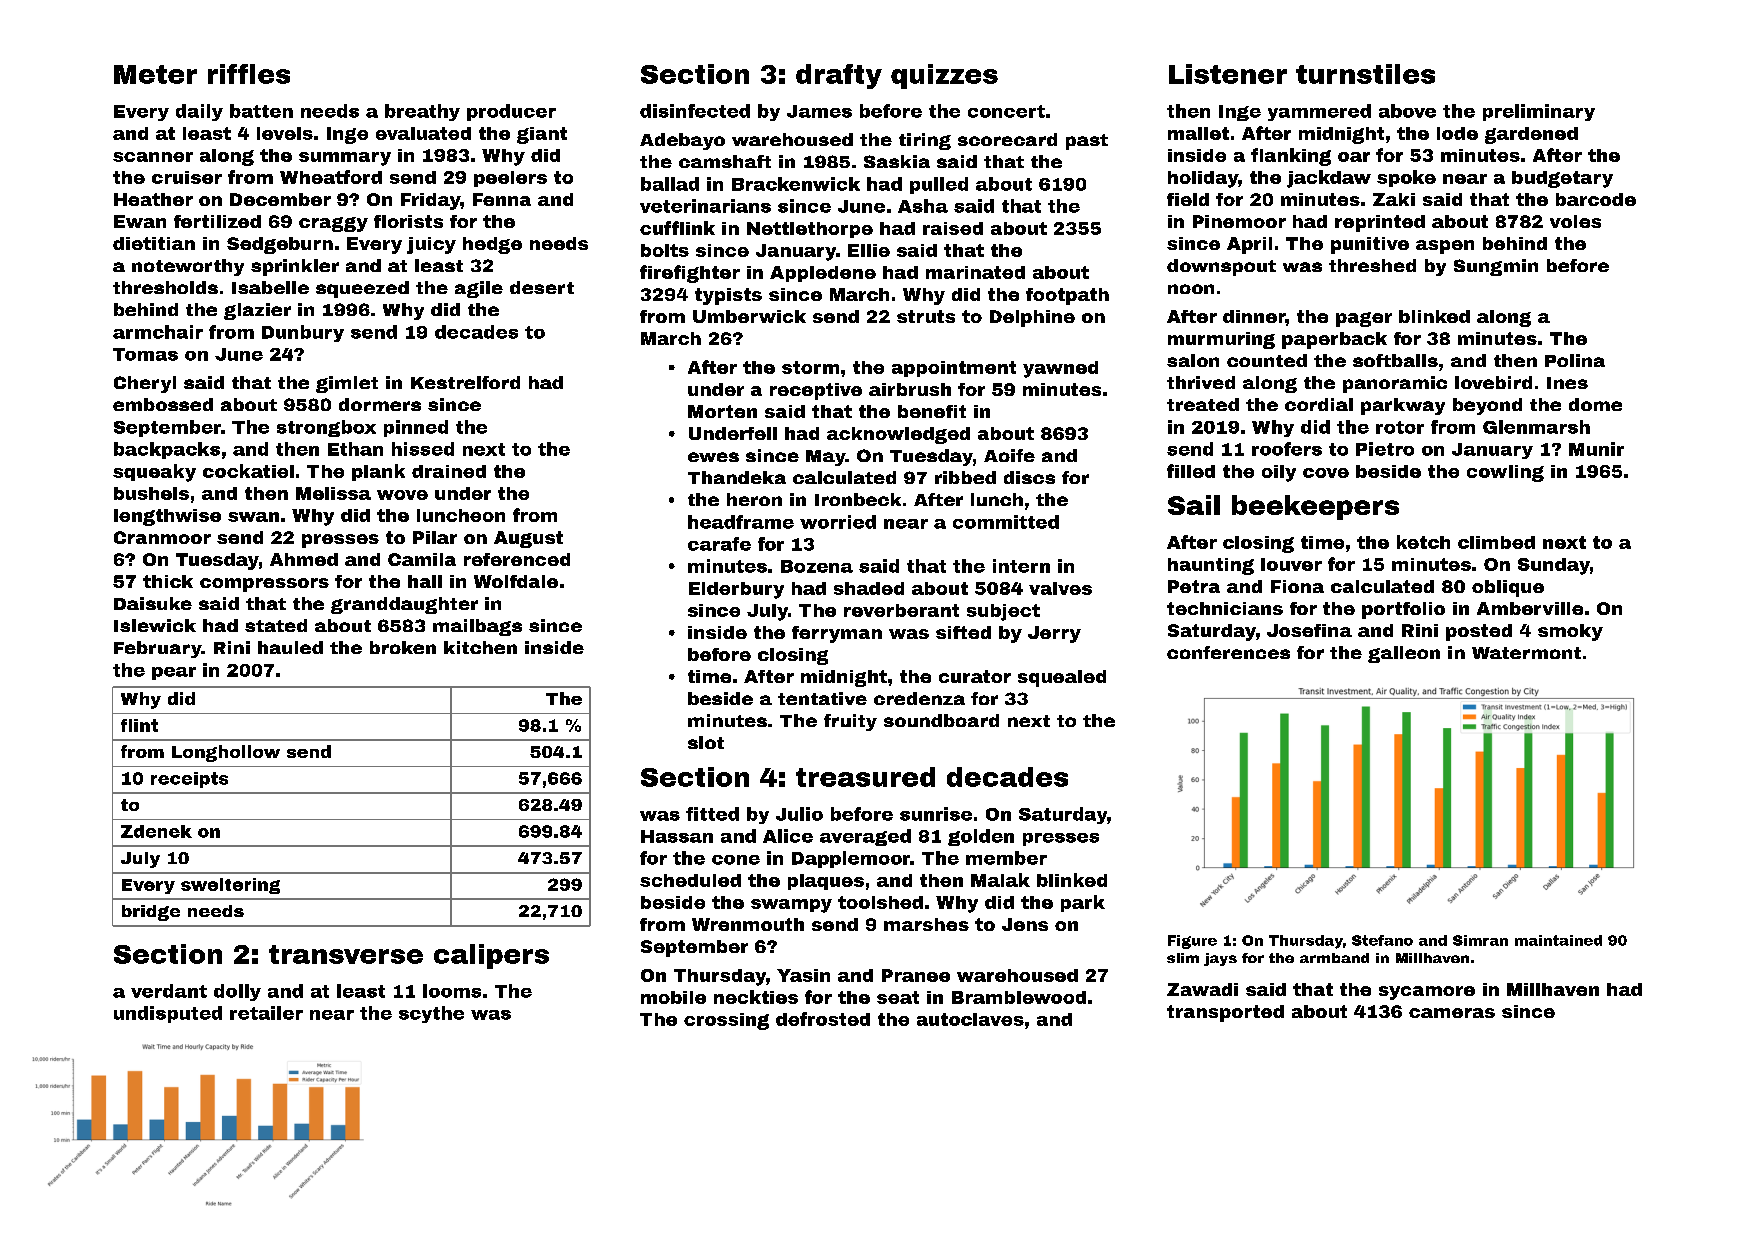  What do you see at coordinates (270, 287) in the screenshot?
I see `Isabelle` at bounding box center [270, 287].
